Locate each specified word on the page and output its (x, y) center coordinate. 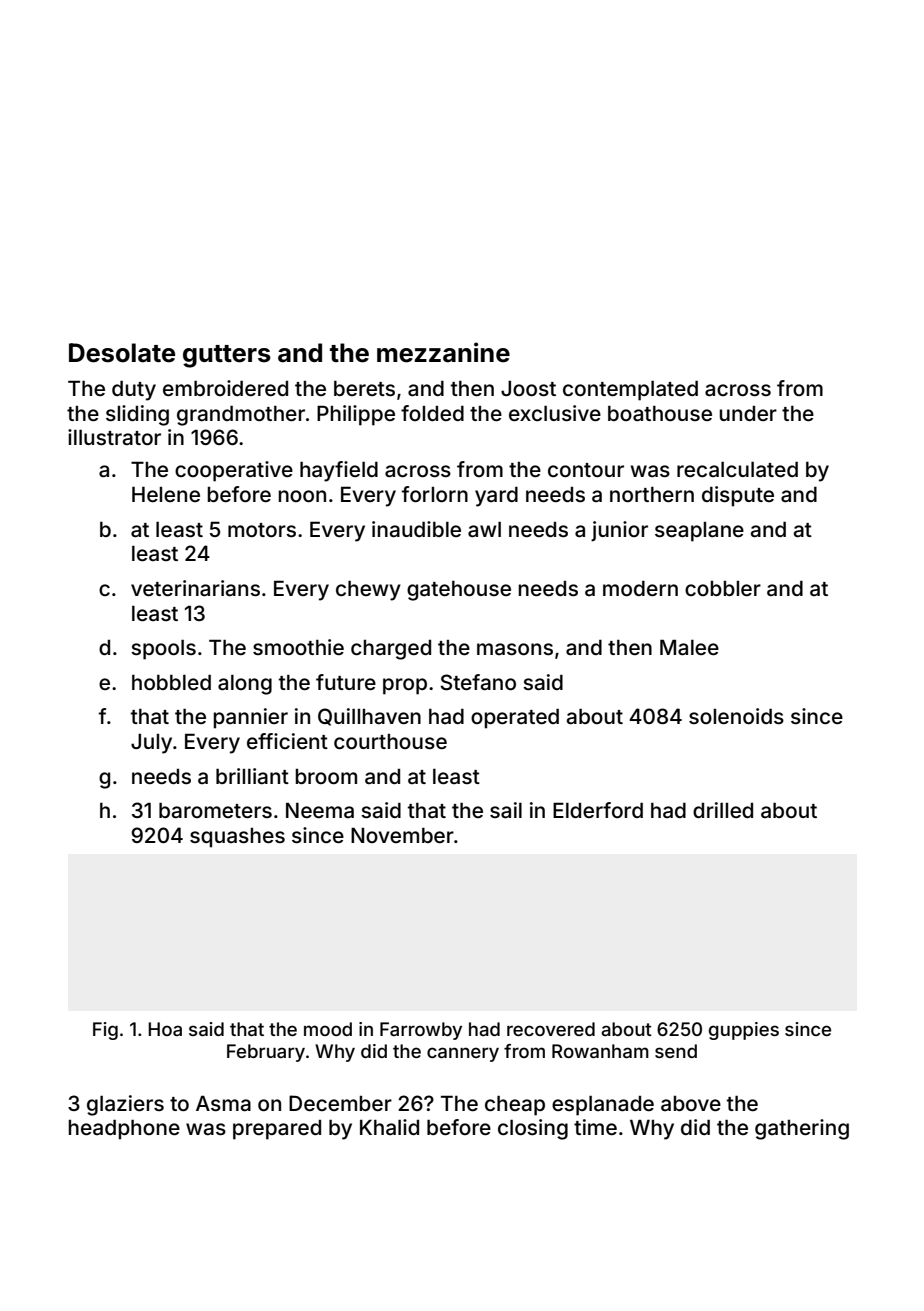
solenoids (736, 716)
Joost (528, 388)
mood (328, 1029)
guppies (744, 1031)
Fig (105, 1031)
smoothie (298, 647)
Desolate (122, 353)
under (748, 413)
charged (391, 650)
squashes (237, 838)
